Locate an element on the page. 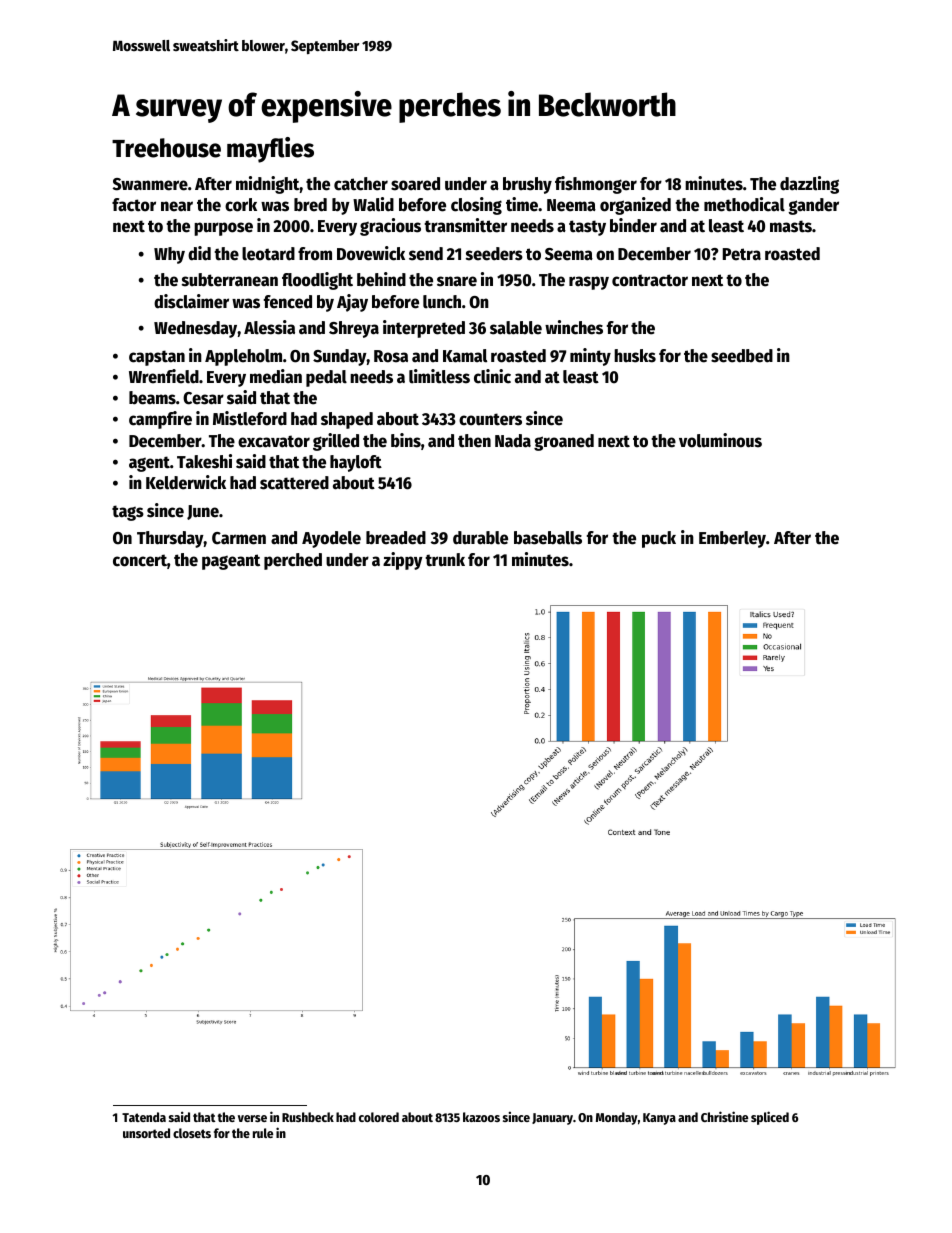 Image resolution: width=952 pixels, height=1233 pixels. zippy is located at coordinates (403, 561).
